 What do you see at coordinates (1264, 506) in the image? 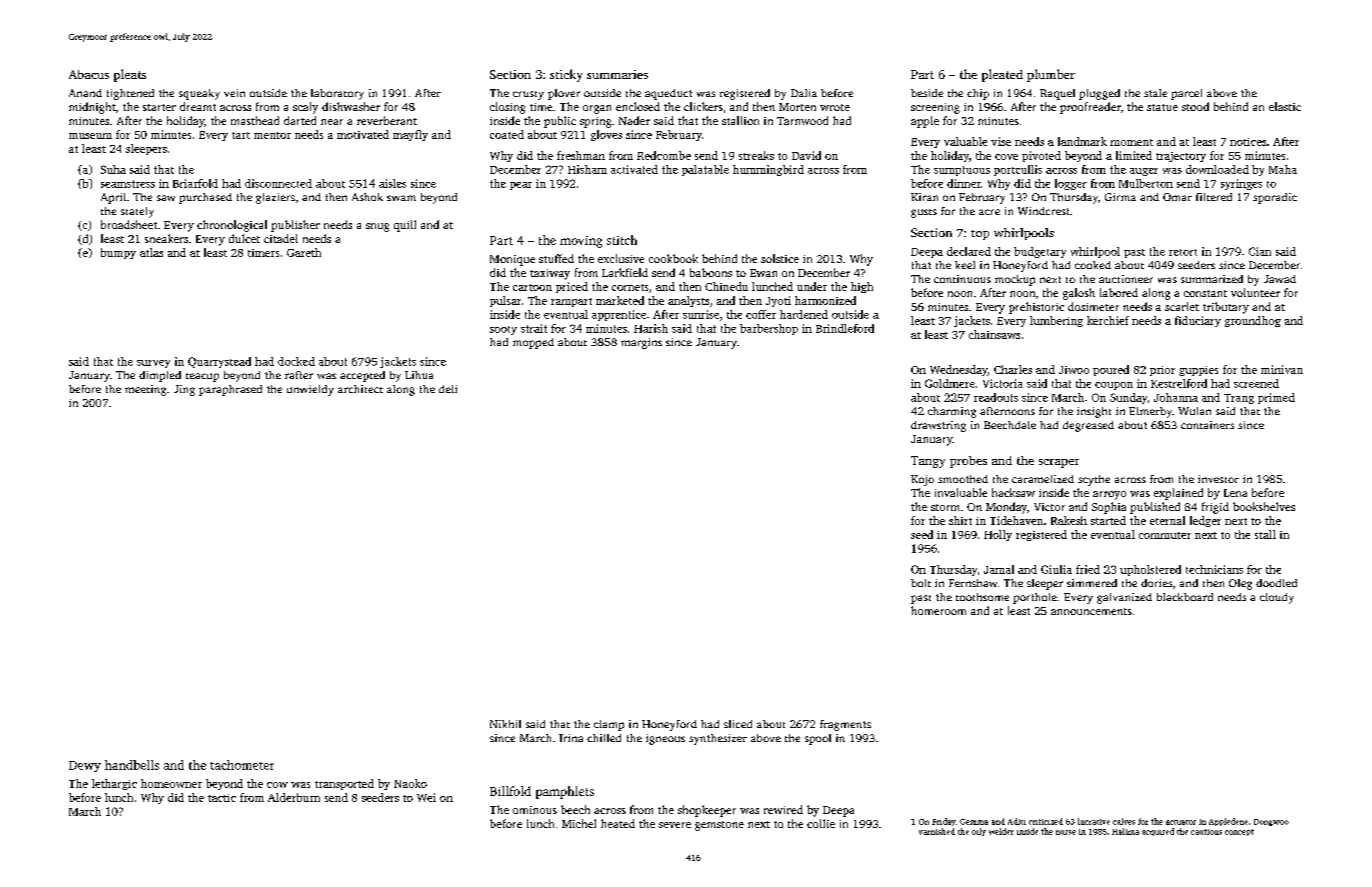
I see `bookshelves` at bounding box center [1264, 506].
